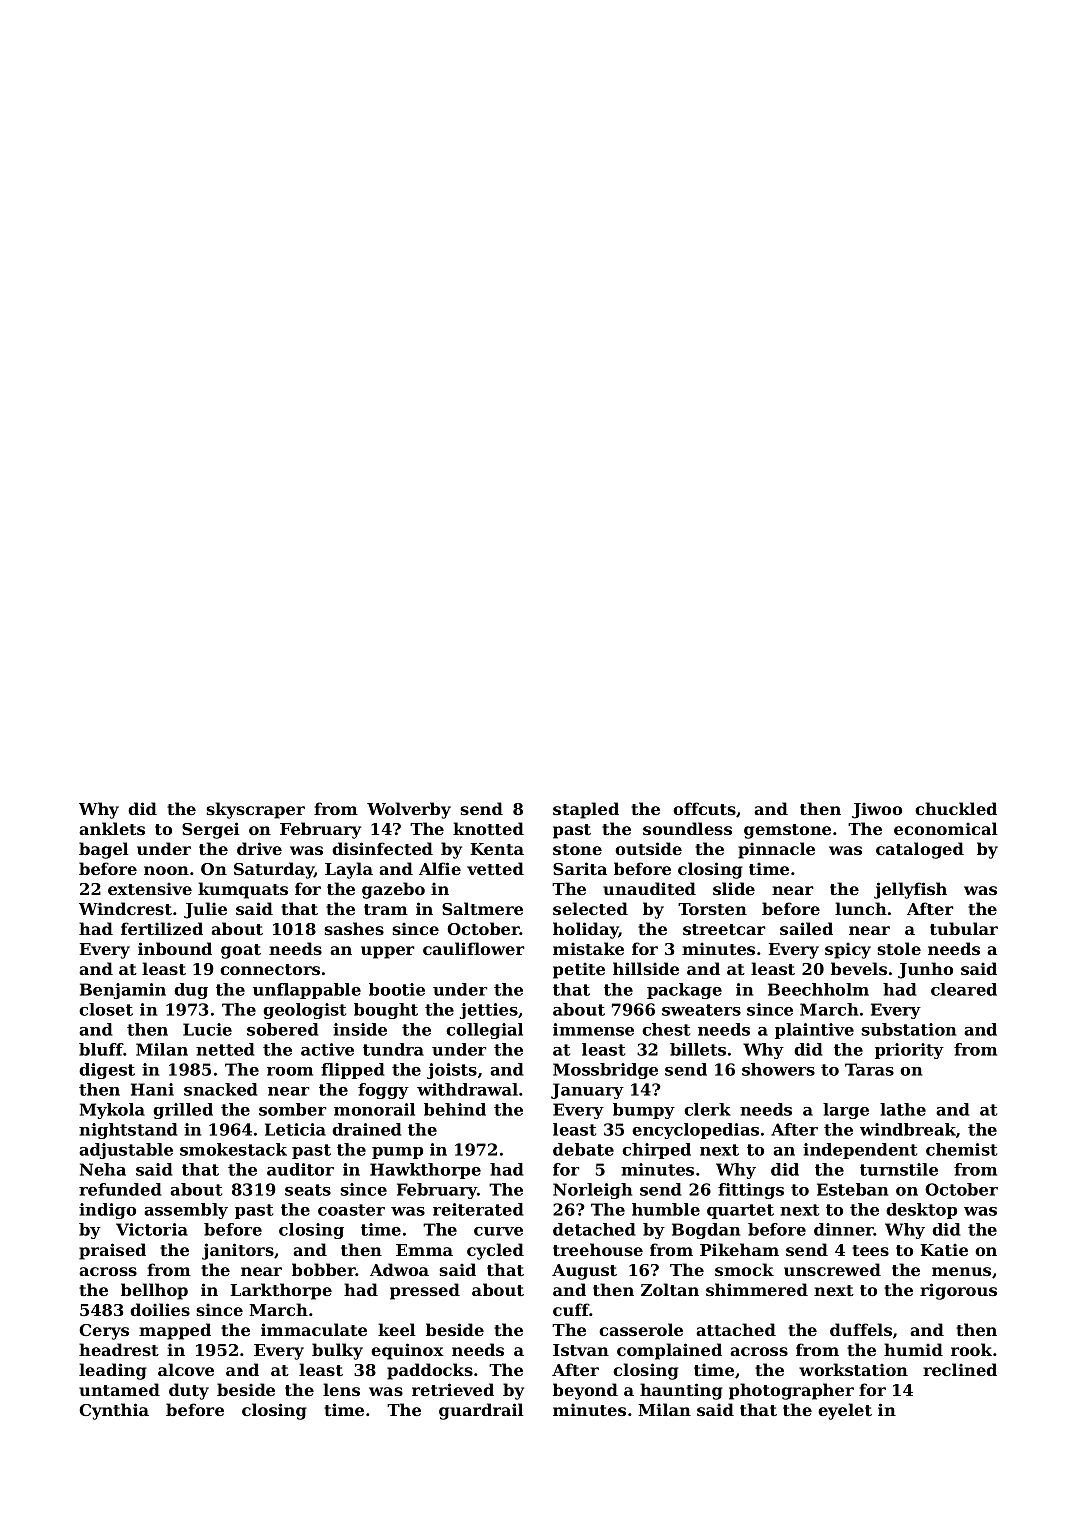  Describe the element at coordinates (382, 848) in the screenshot. I see `disinfected` at that location.
